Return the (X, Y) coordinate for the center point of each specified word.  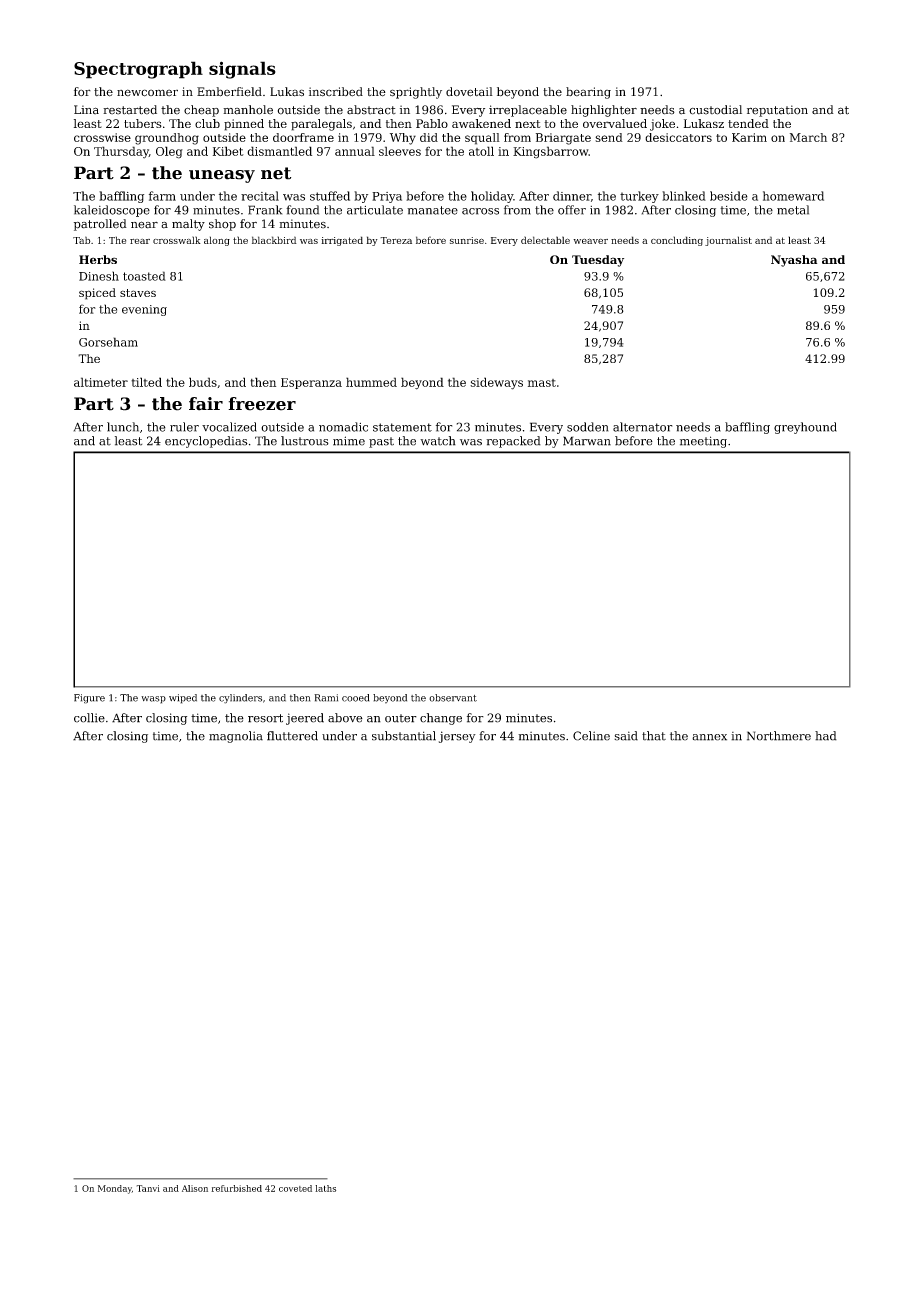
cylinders (240, 699)
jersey (457, 737)
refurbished (236, 1188)
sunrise (467, 240)
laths (325, 1188)
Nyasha (794, 261)
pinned (244, 125)
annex (709, 737)
